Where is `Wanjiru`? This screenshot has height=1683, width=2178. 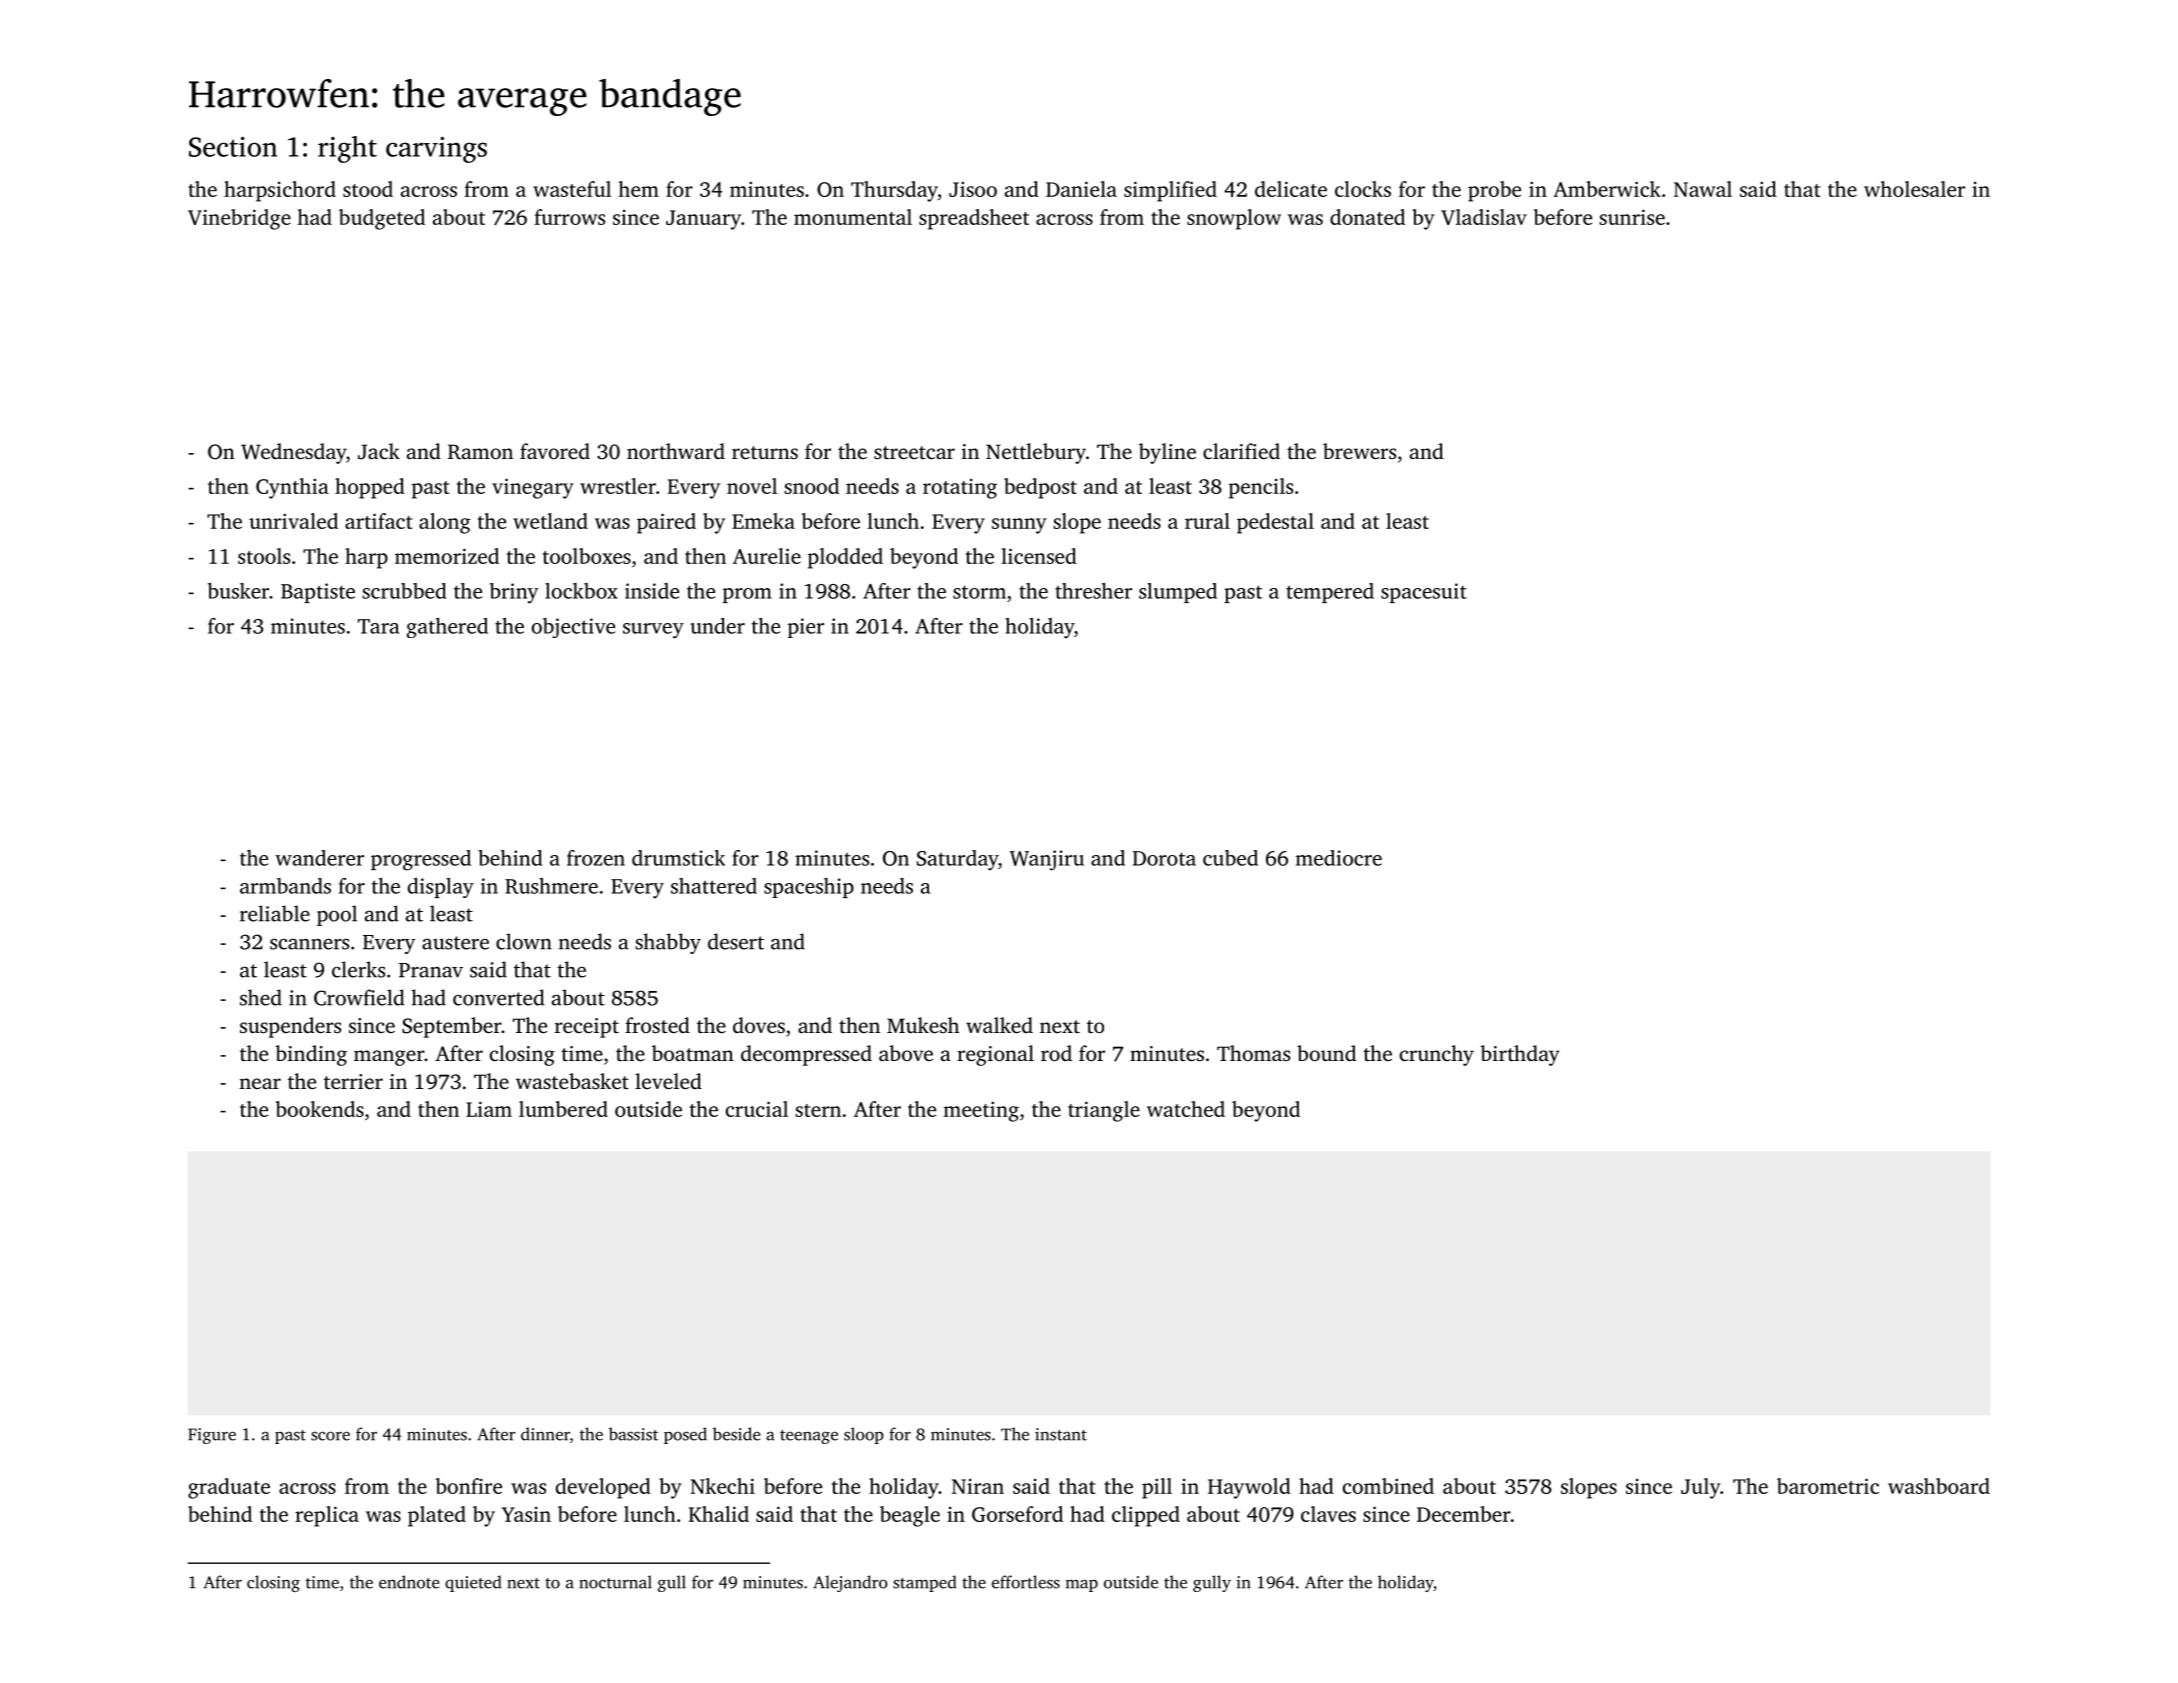
Wanjiru is located at coordinates (1047, 860).
